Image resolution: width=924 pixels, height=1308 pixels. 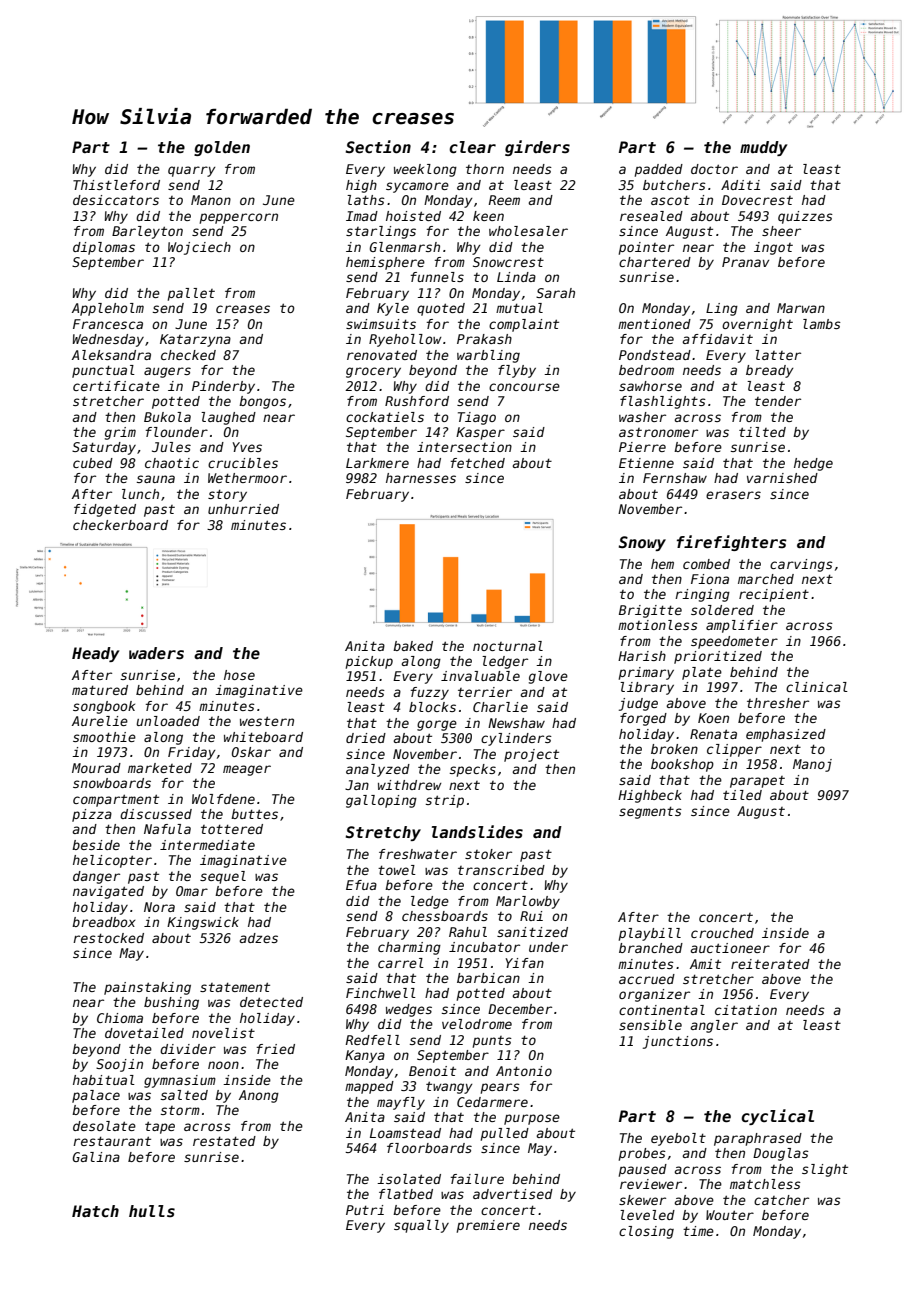 What do you see at coordinates (485, 169) in the screenshot?
I see `thorn` at bounding box center [485, 169].
